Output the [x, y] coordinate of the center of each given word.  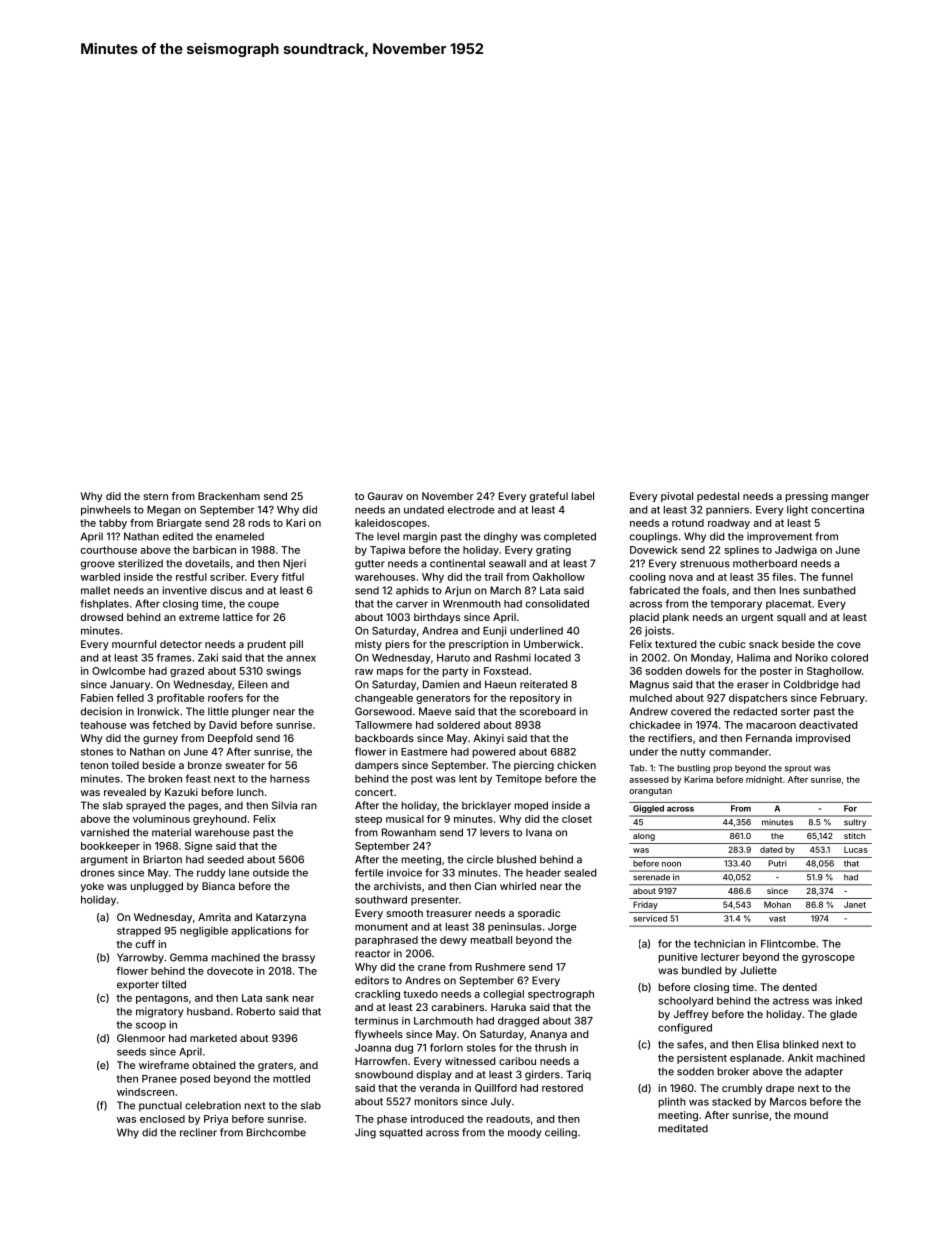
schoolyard [685, 1002]
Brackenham [229, 496]
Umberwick [552, 644]
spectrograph [561, 995]
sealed [580, 873]
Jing [365, 1133]
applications [261, 931]
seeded [225, 859]
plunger [251, 712]
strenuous [705, 564]
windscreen [145, 1092]
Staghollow [834, 672]
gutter [370, 565]
